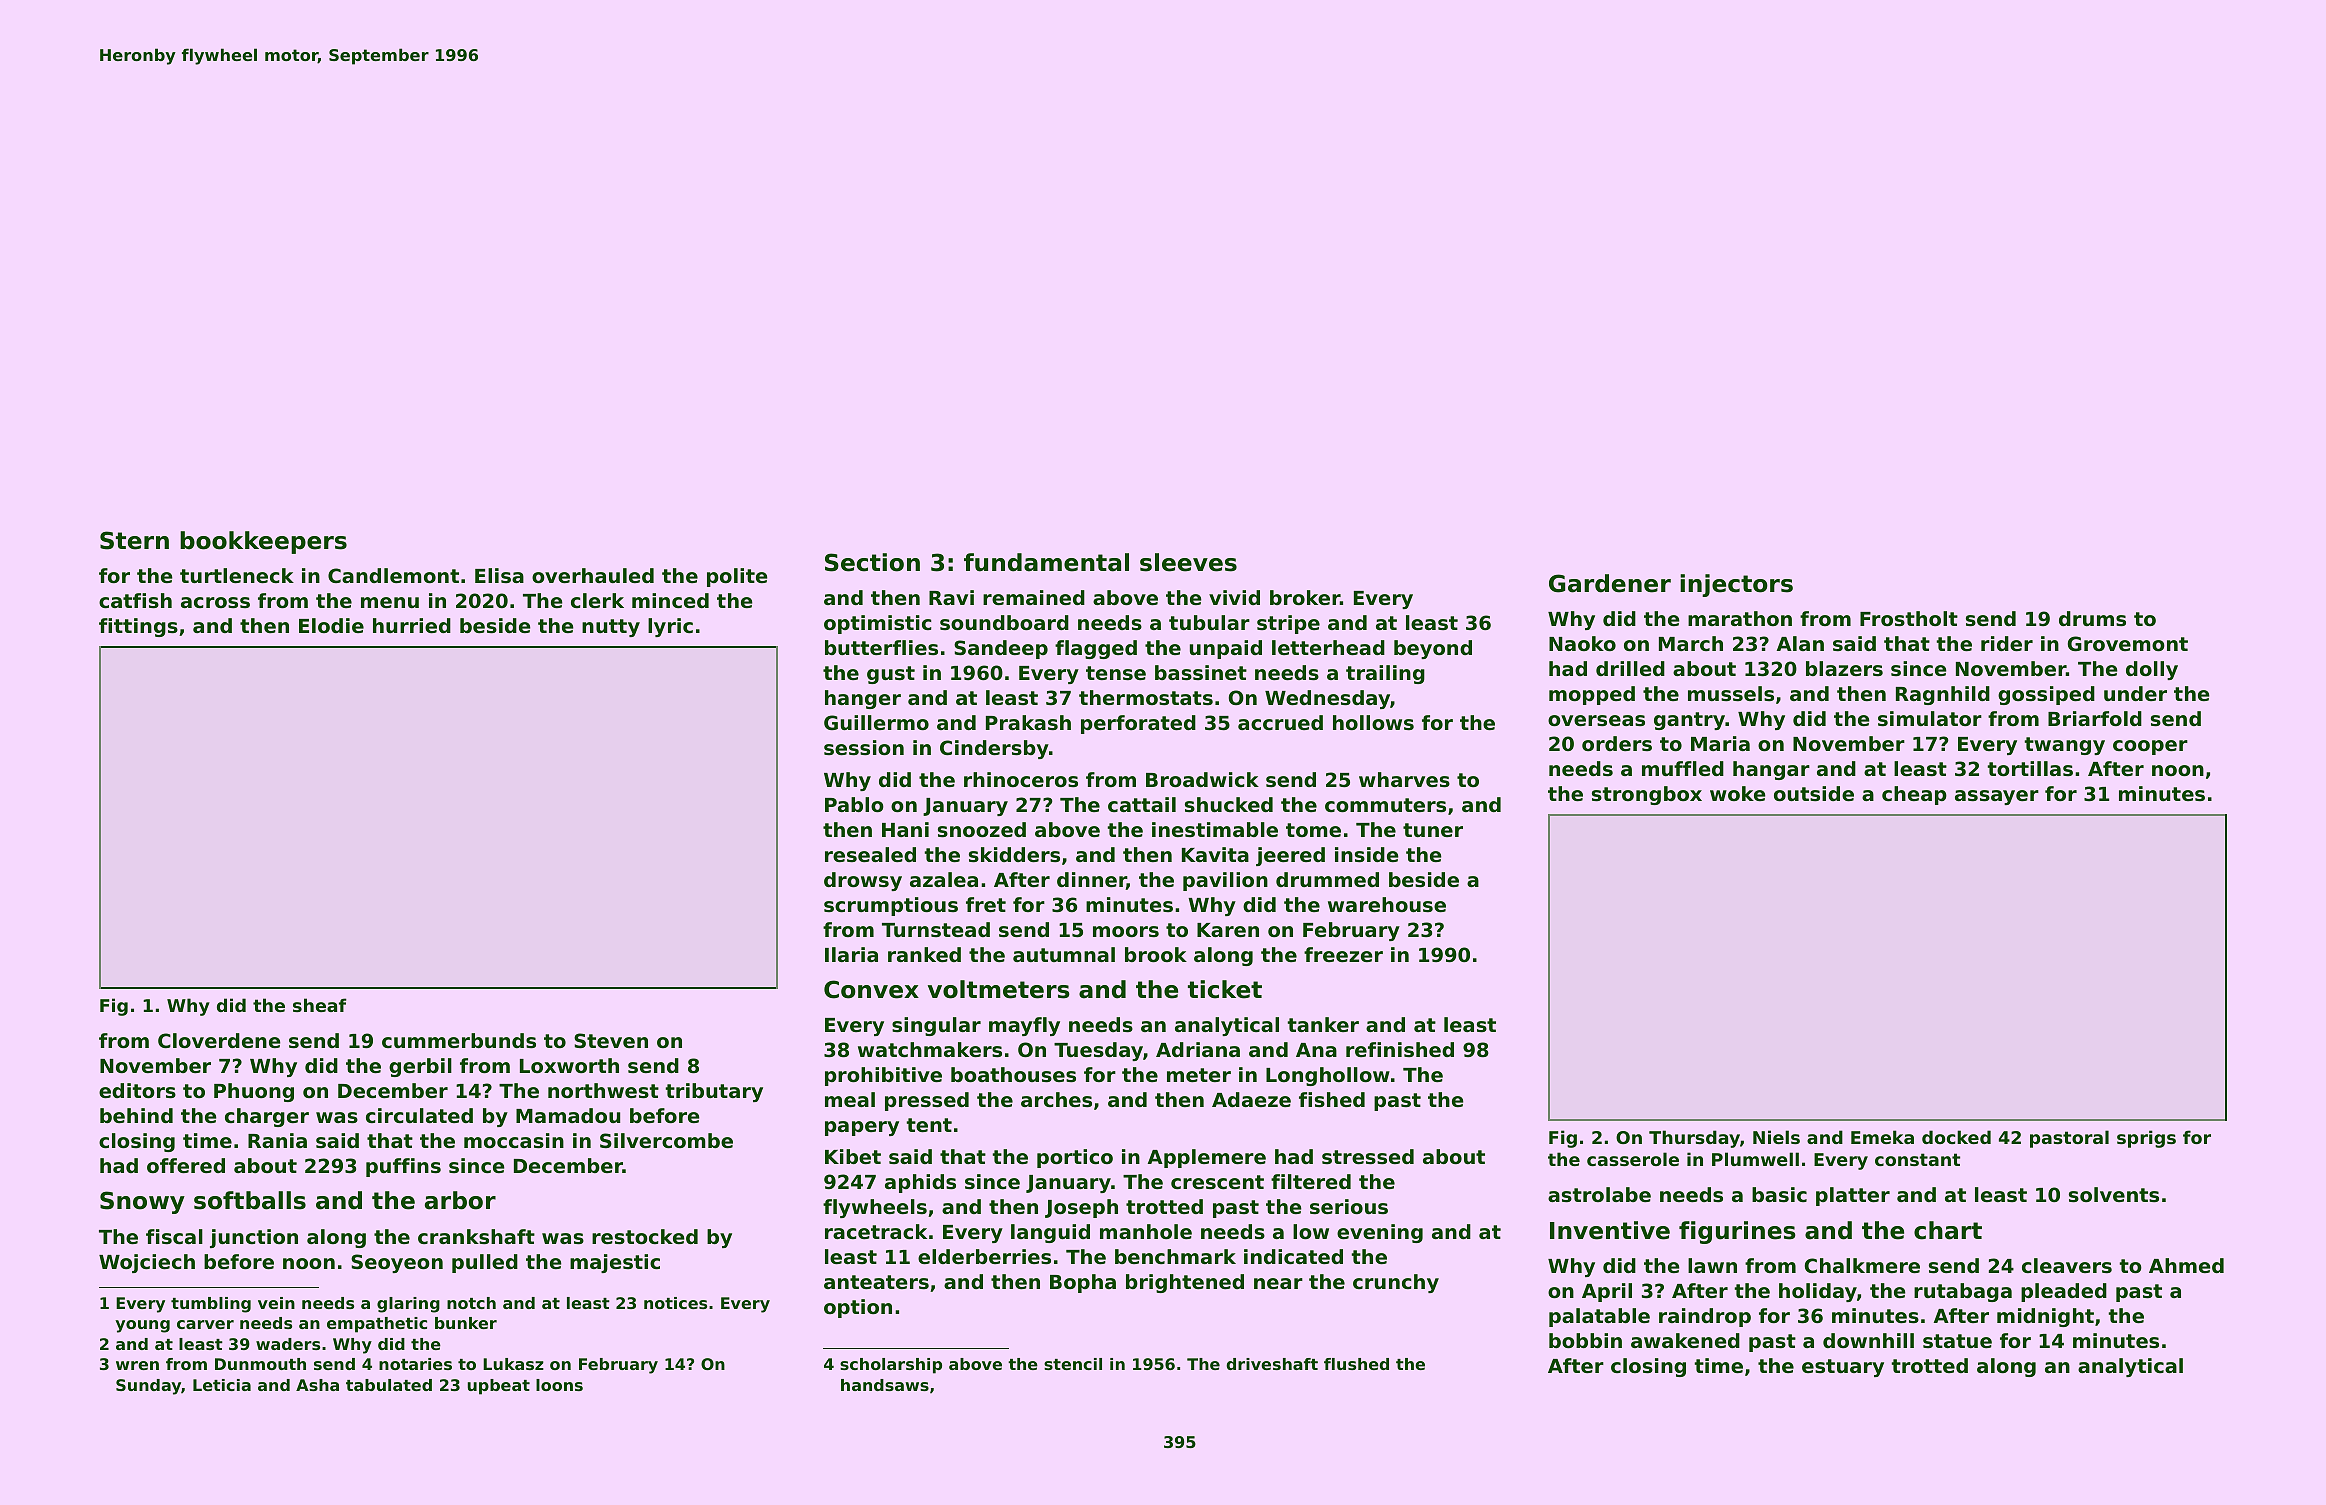 This page has height=1505, width=2326. Describe the element at coordinates (514, 1141) in the page. I see `moccasin` at that location.
